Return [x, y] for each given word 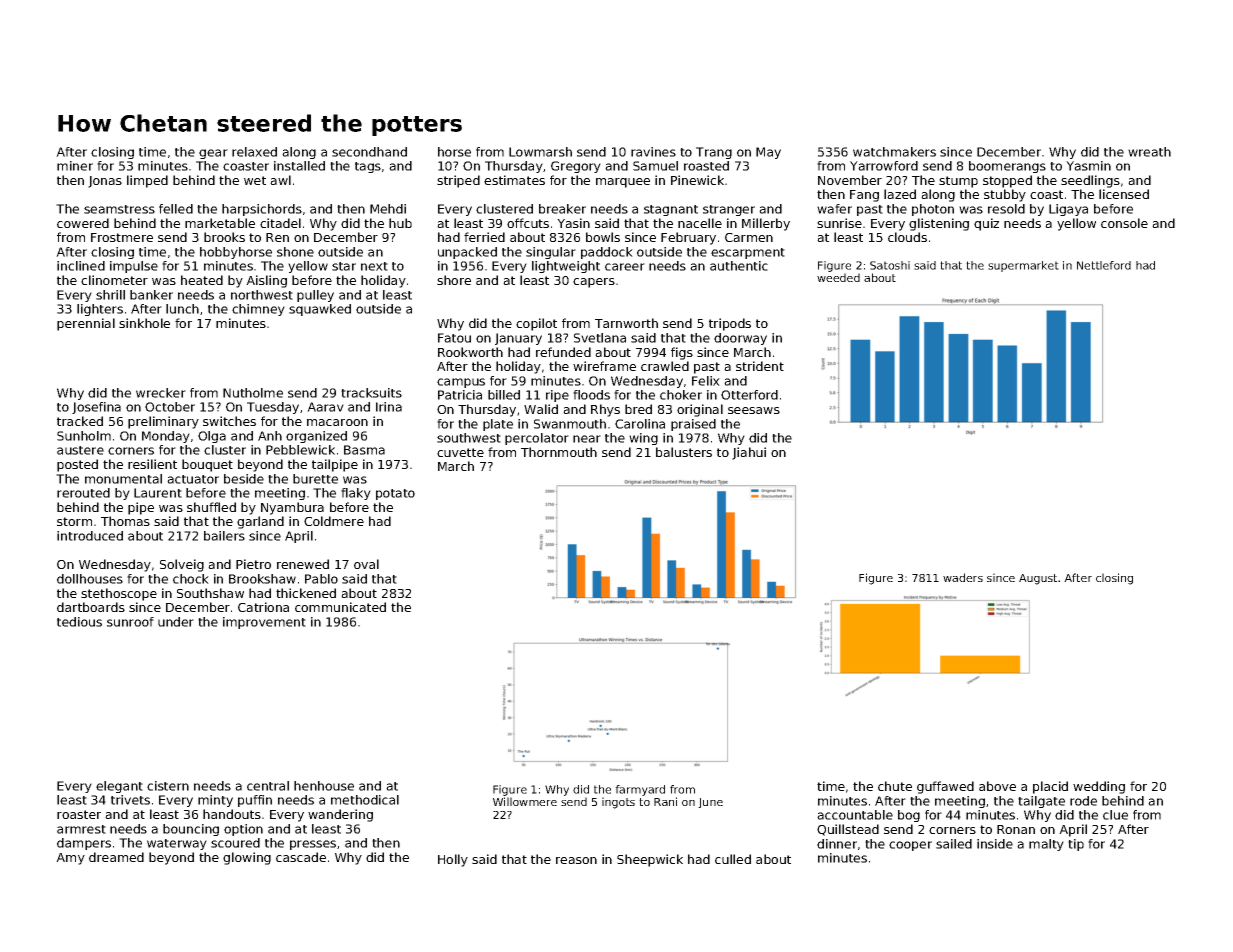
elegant [119, 787]
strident [760, 366]
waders [963, 577]
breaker [562, 209]
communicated [340, 607]
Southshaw [210, 593]
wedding [1099, 787]
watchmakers [894, 152]
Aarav [325, 407]
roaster [79, 814]
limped [147, 181]
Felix [706, 381]
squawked [320, 310]
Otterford [749, 395]
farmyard [640, 790]
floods [591, 395]
